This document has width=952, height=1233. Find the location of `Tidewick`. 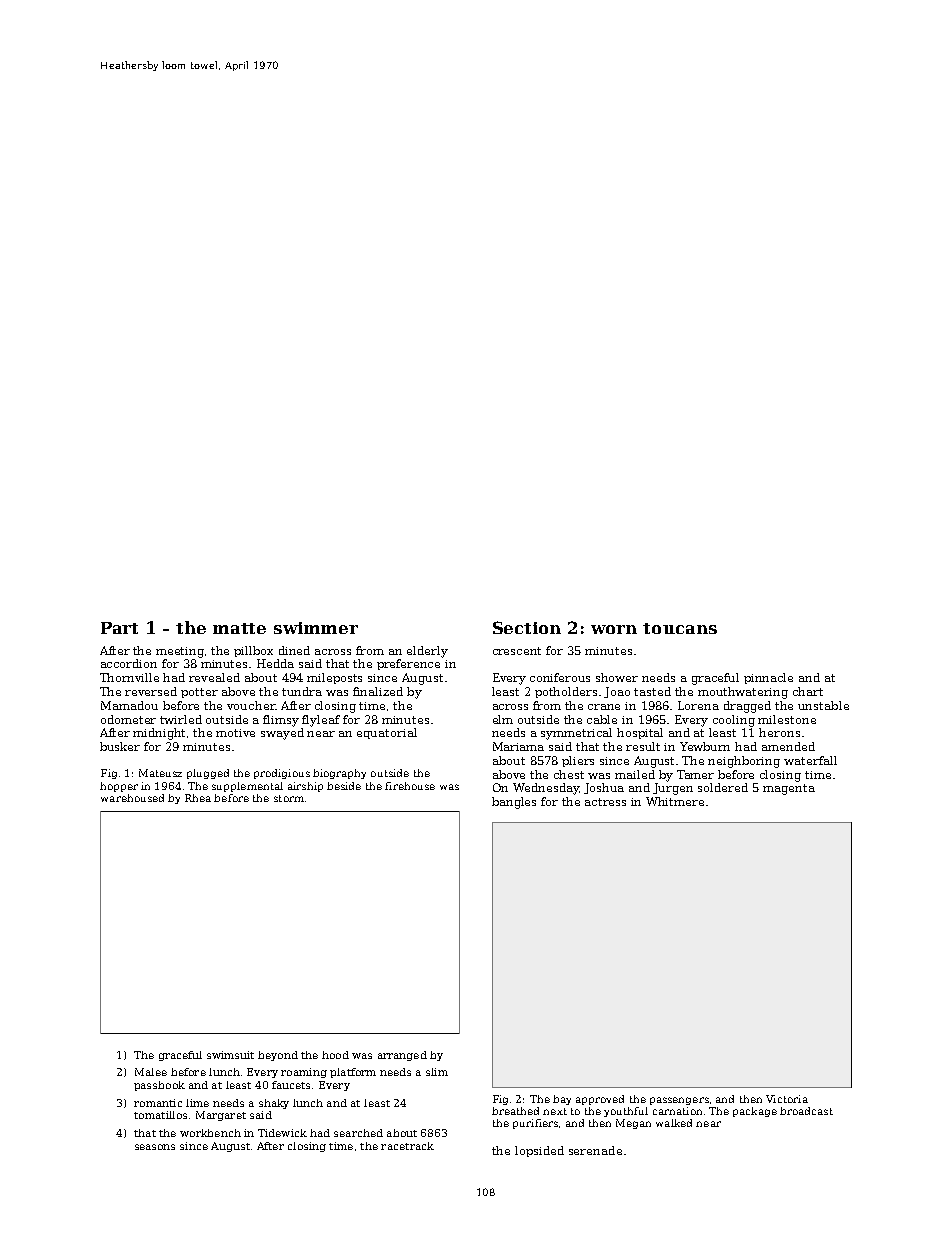

Tidewick is located at coordinates (282, 1133).
